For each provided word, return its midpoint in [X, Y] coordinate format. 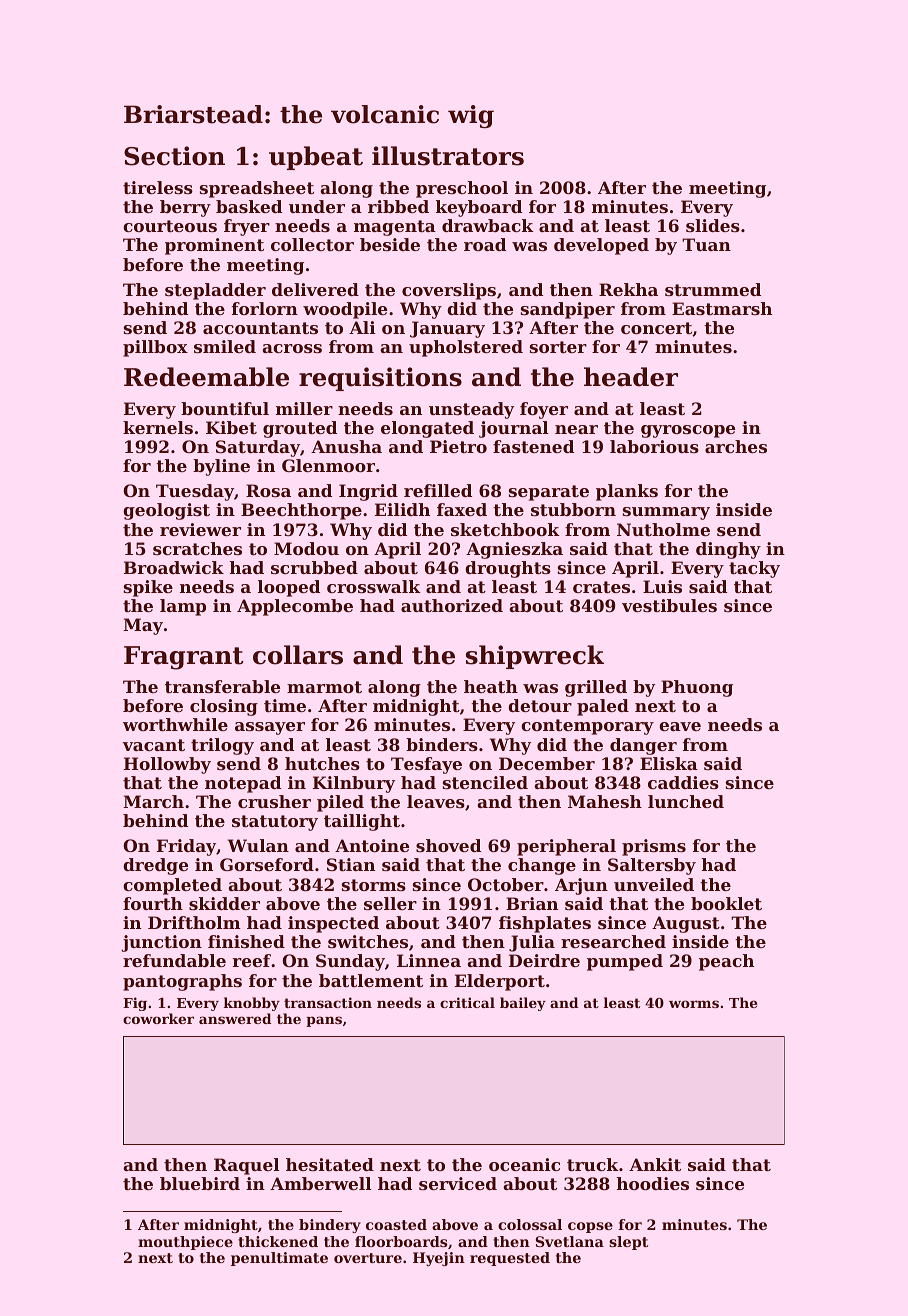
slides [713, 225]
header [631, 377]
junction [161, 943]
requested [510, 1259]
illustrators [448, 156]
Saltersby [652, 866]
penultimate [279, 1259]
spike [148, 588]
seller [390, 903]
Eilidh [402, 509]
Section [174, 156]
